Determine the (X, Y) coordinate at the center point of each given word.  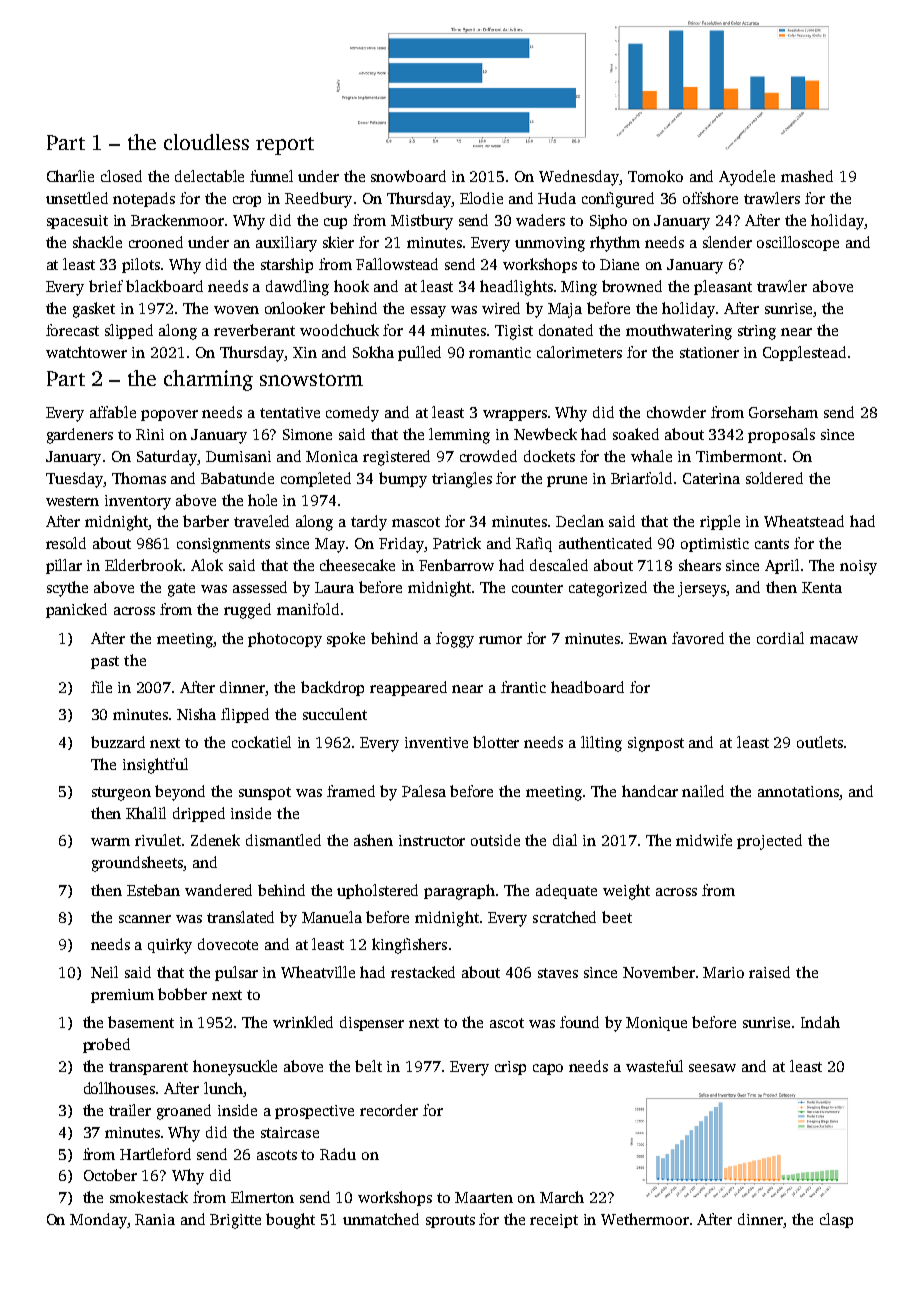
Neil (104, 972)
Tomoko (655, 176)
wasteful (654, 1066)
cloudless (206, 142)
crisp (510, 1068)
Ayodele (747, 178)
